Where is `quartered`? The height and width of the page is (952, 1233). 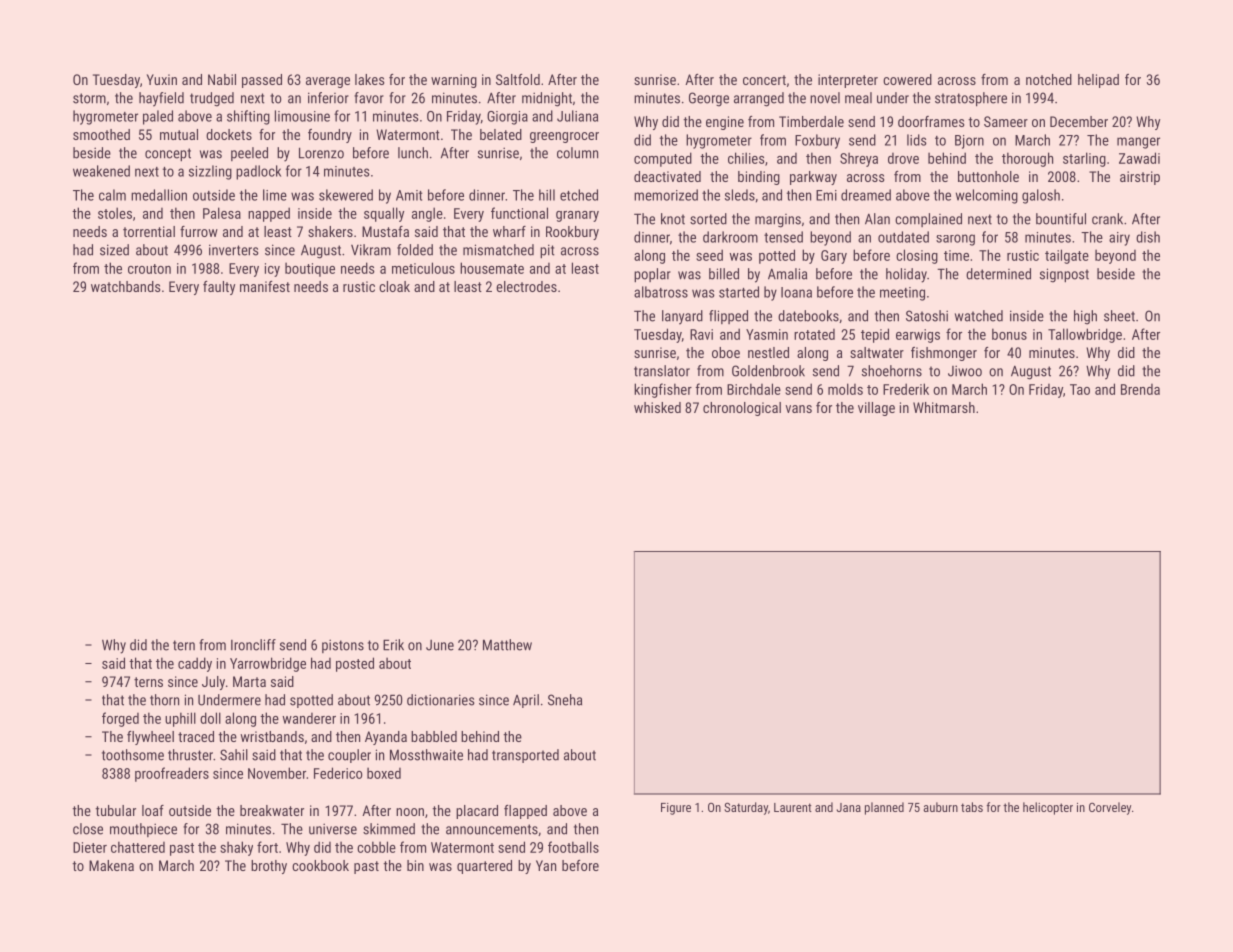
quartered is located at coordinates (484, 867).
